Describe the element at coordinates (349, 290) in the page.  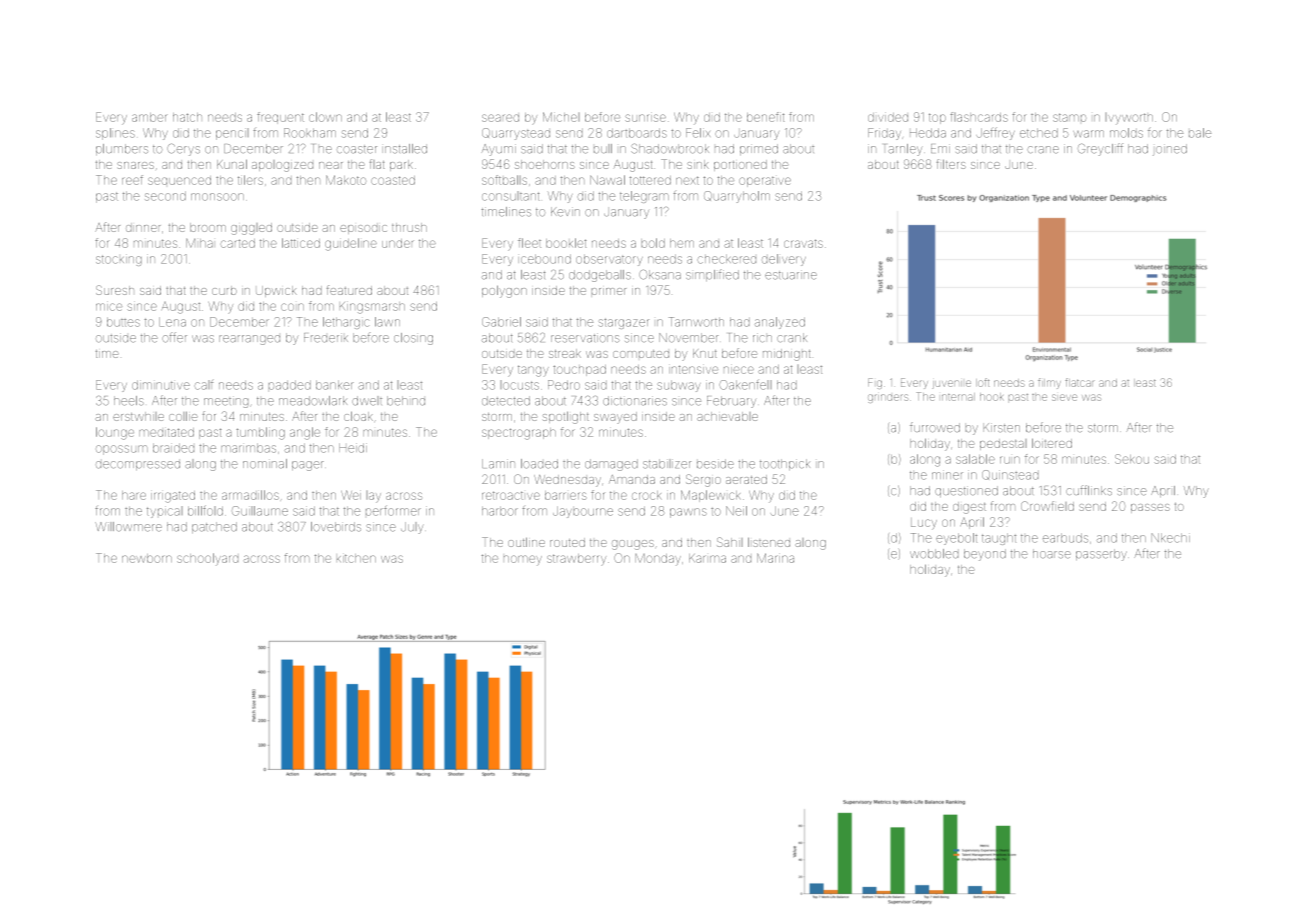
I see `featured` at that location.
